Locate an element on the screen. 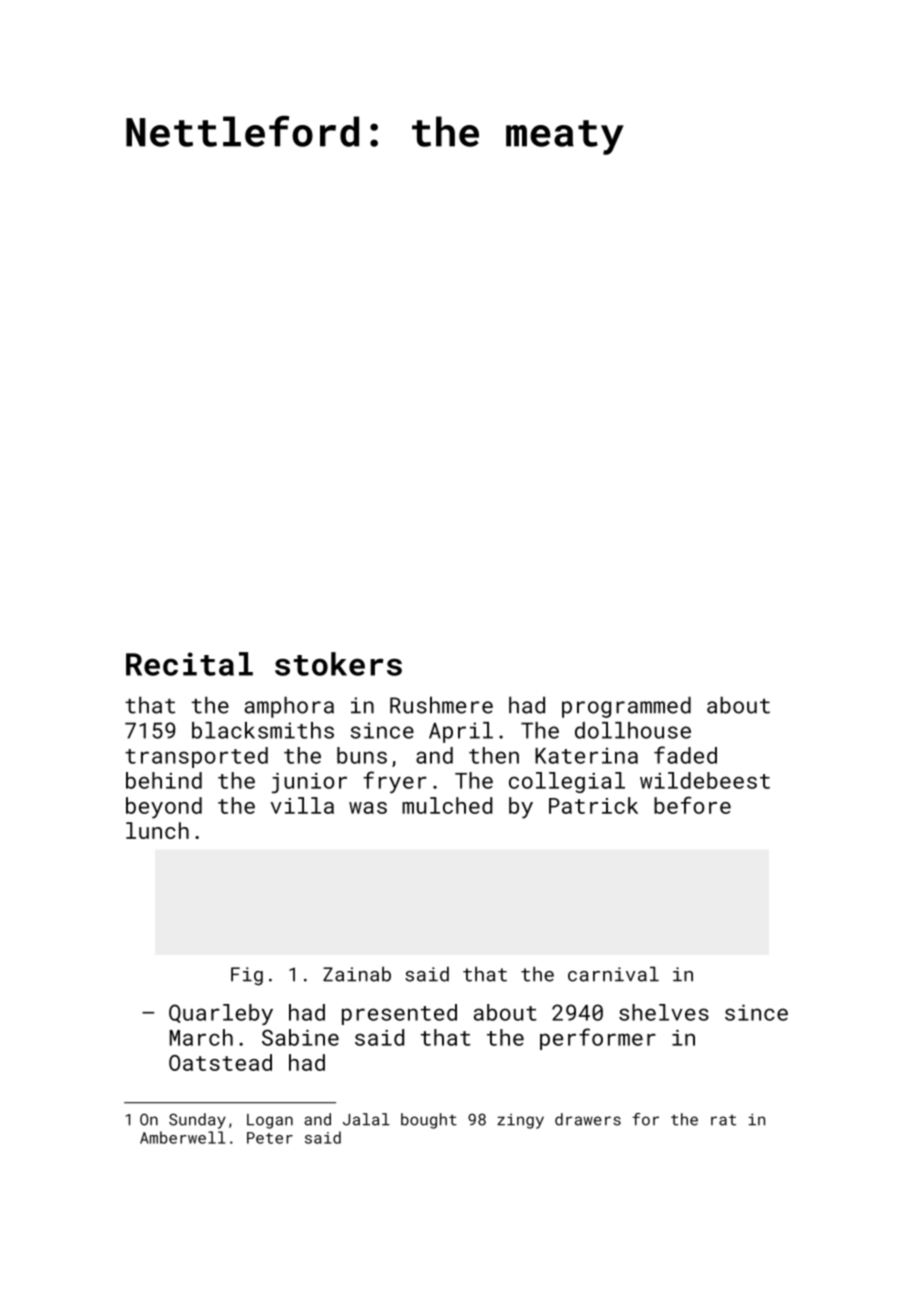 The height and width of the screenshot is (1311, 924). programmed is located at coordinates (626, 707).
